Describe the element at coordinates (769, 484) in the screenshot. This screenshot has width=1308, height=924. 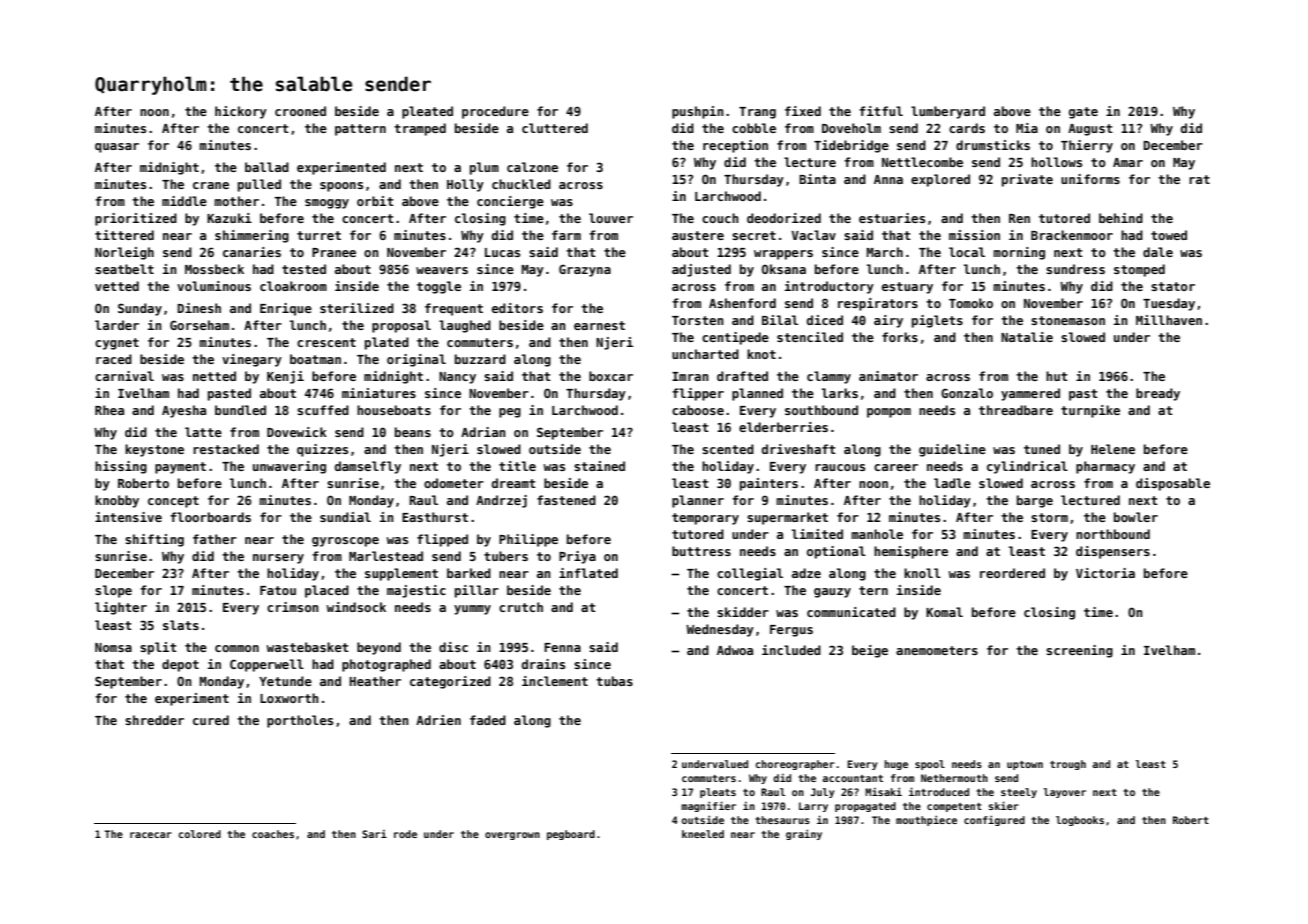
I see `painters` at that location.
